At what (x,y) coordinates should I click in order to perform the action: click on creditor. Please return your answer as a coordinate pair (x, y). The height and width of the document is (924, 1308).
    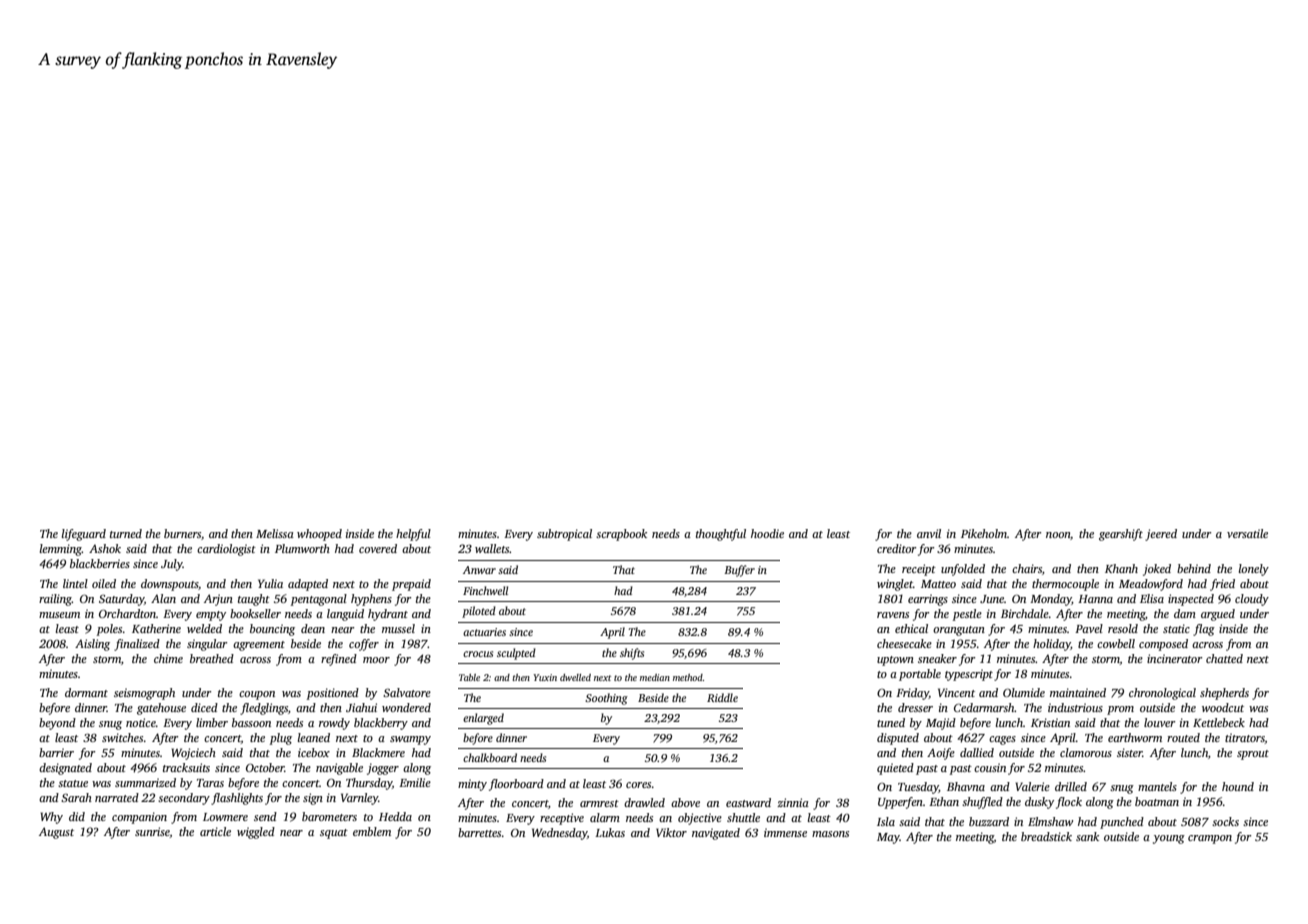
    Looking at the image, I should click on (897, 548).
